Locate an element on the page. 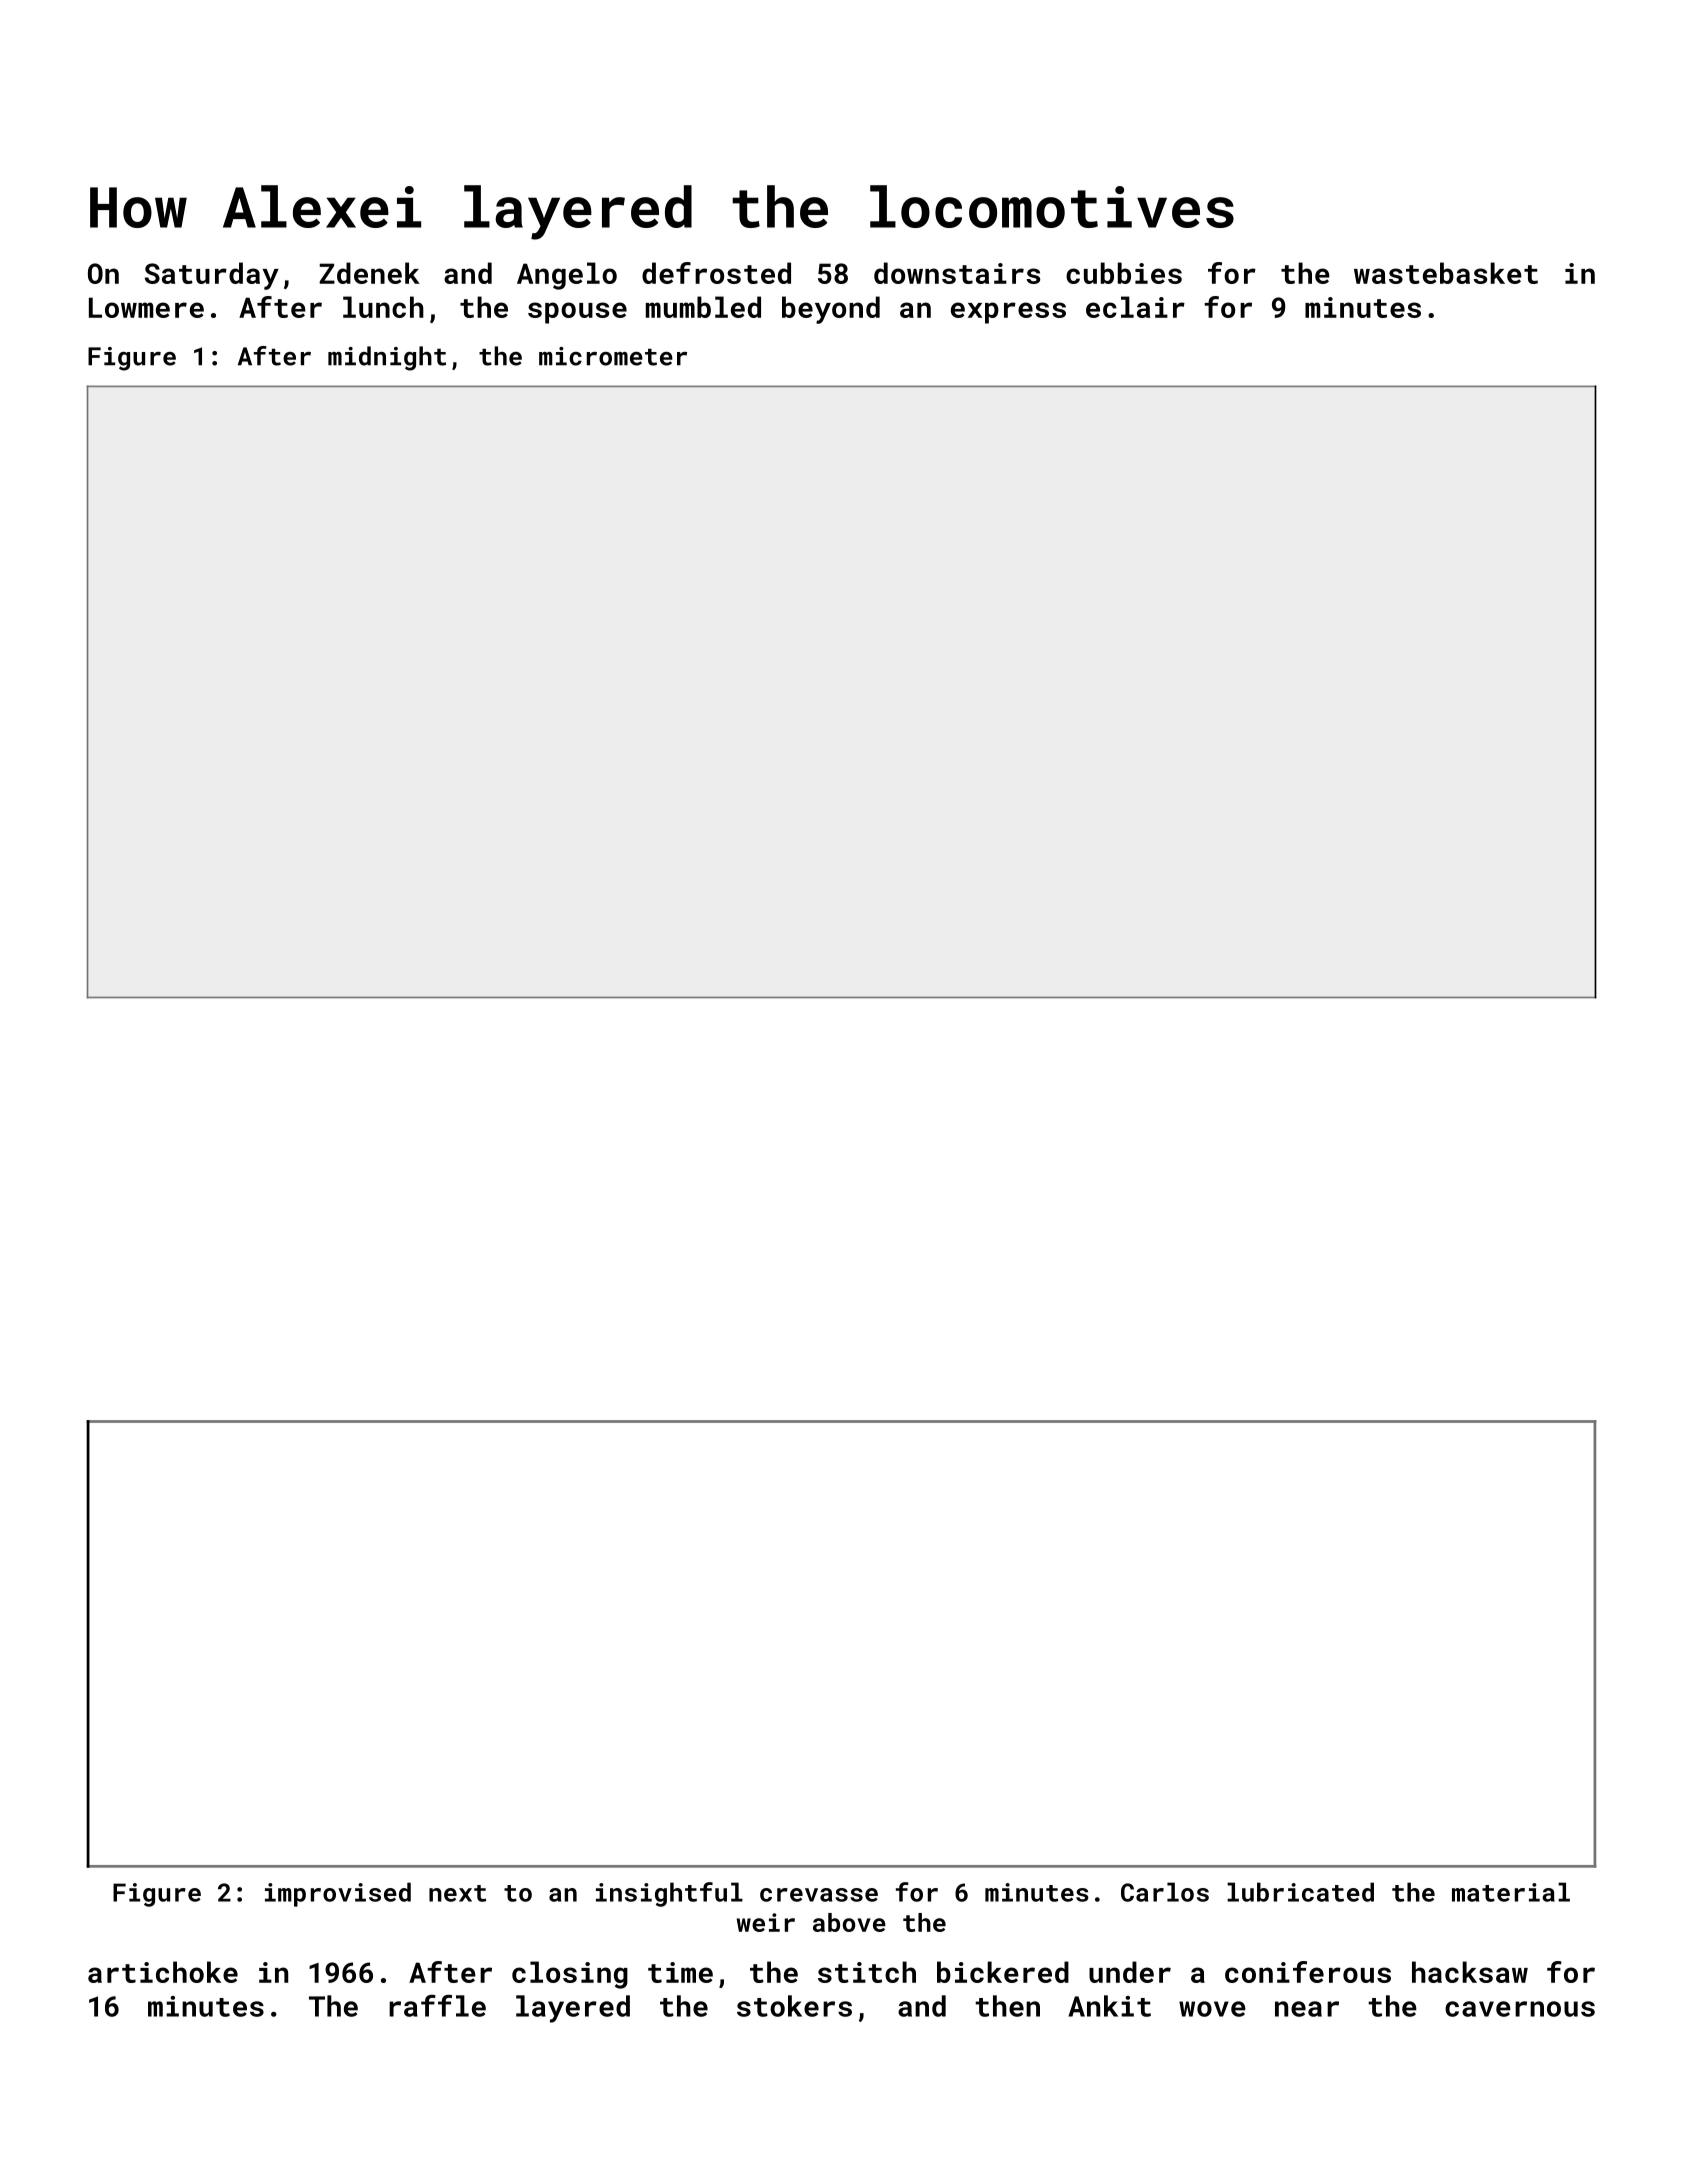  material is located at coordinates (1511, 1892).
